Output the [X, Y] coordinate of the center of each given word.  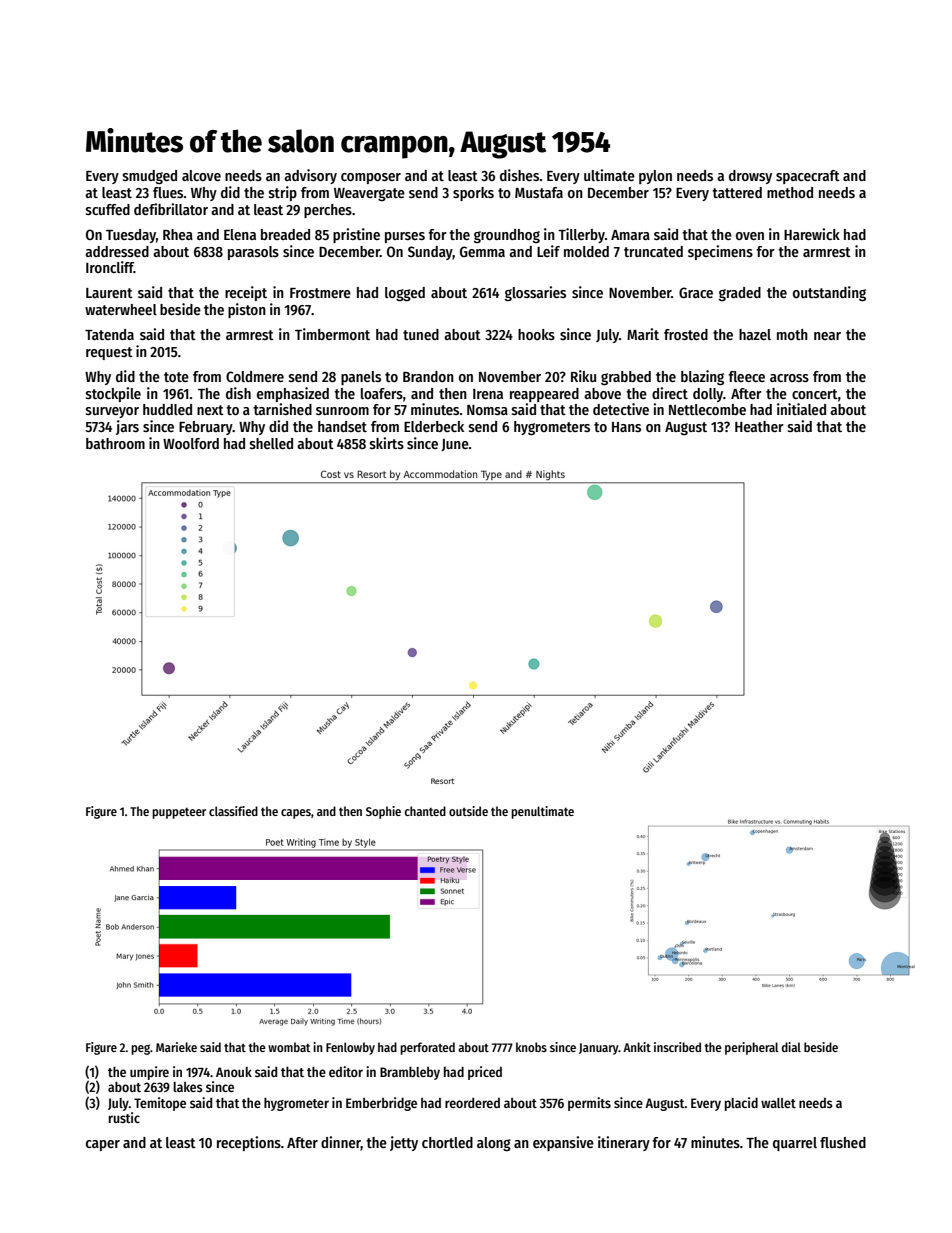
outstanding [829, 293]
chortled [447, 1142]
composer [371, 178]
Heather [759, 426]
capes [296, 814]
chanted [425, 811]
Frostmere [320, 293]
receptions [249, 1143]
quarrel [795, 1144]
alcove [201, 175]
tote [176, 377]
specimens [720, 252]
